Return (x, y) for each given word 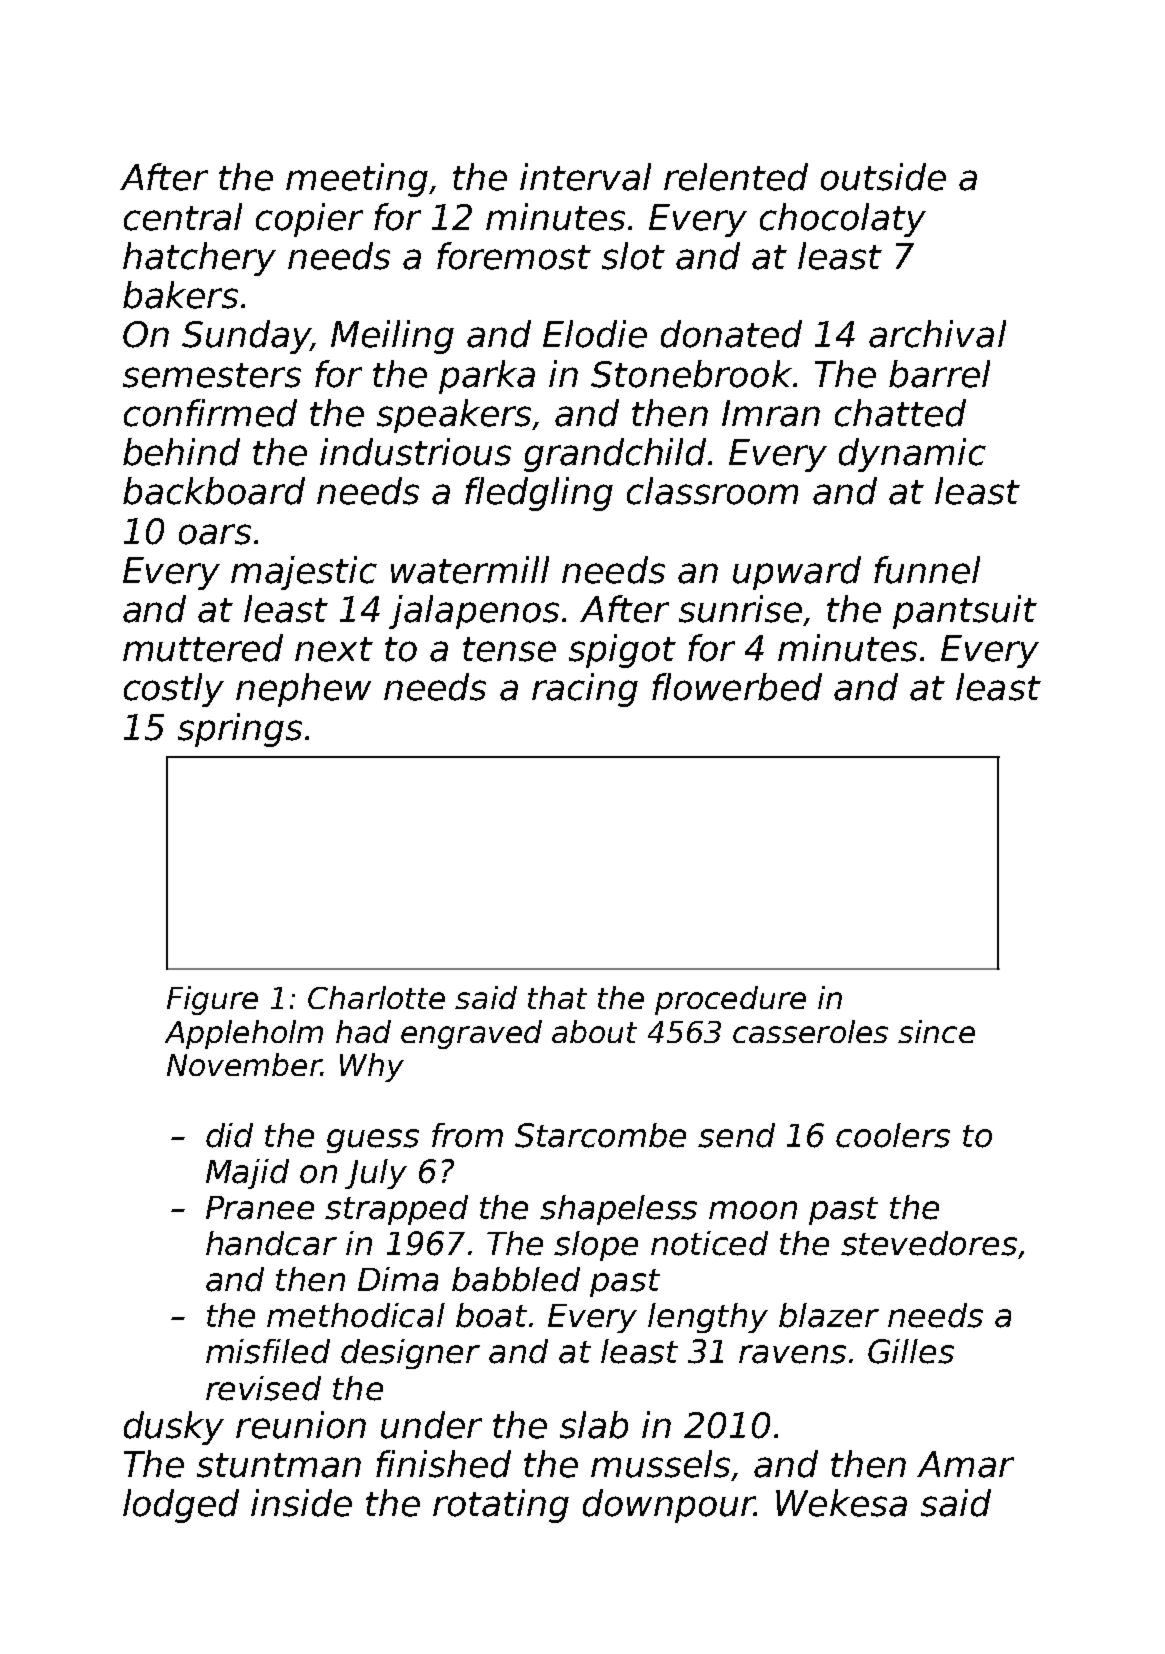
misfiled (268, 1351)
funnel (927, 570)
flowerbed (737, 687)
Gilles (911, 1351)
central (183, 217)
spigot (622, 651)
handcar (271, 1243)
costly (174, 690)
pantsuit (965, 612)
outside (883, 177)
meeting (357, 180)
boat (491, 1315)
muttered (203, 648)
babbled (516, 1279)
